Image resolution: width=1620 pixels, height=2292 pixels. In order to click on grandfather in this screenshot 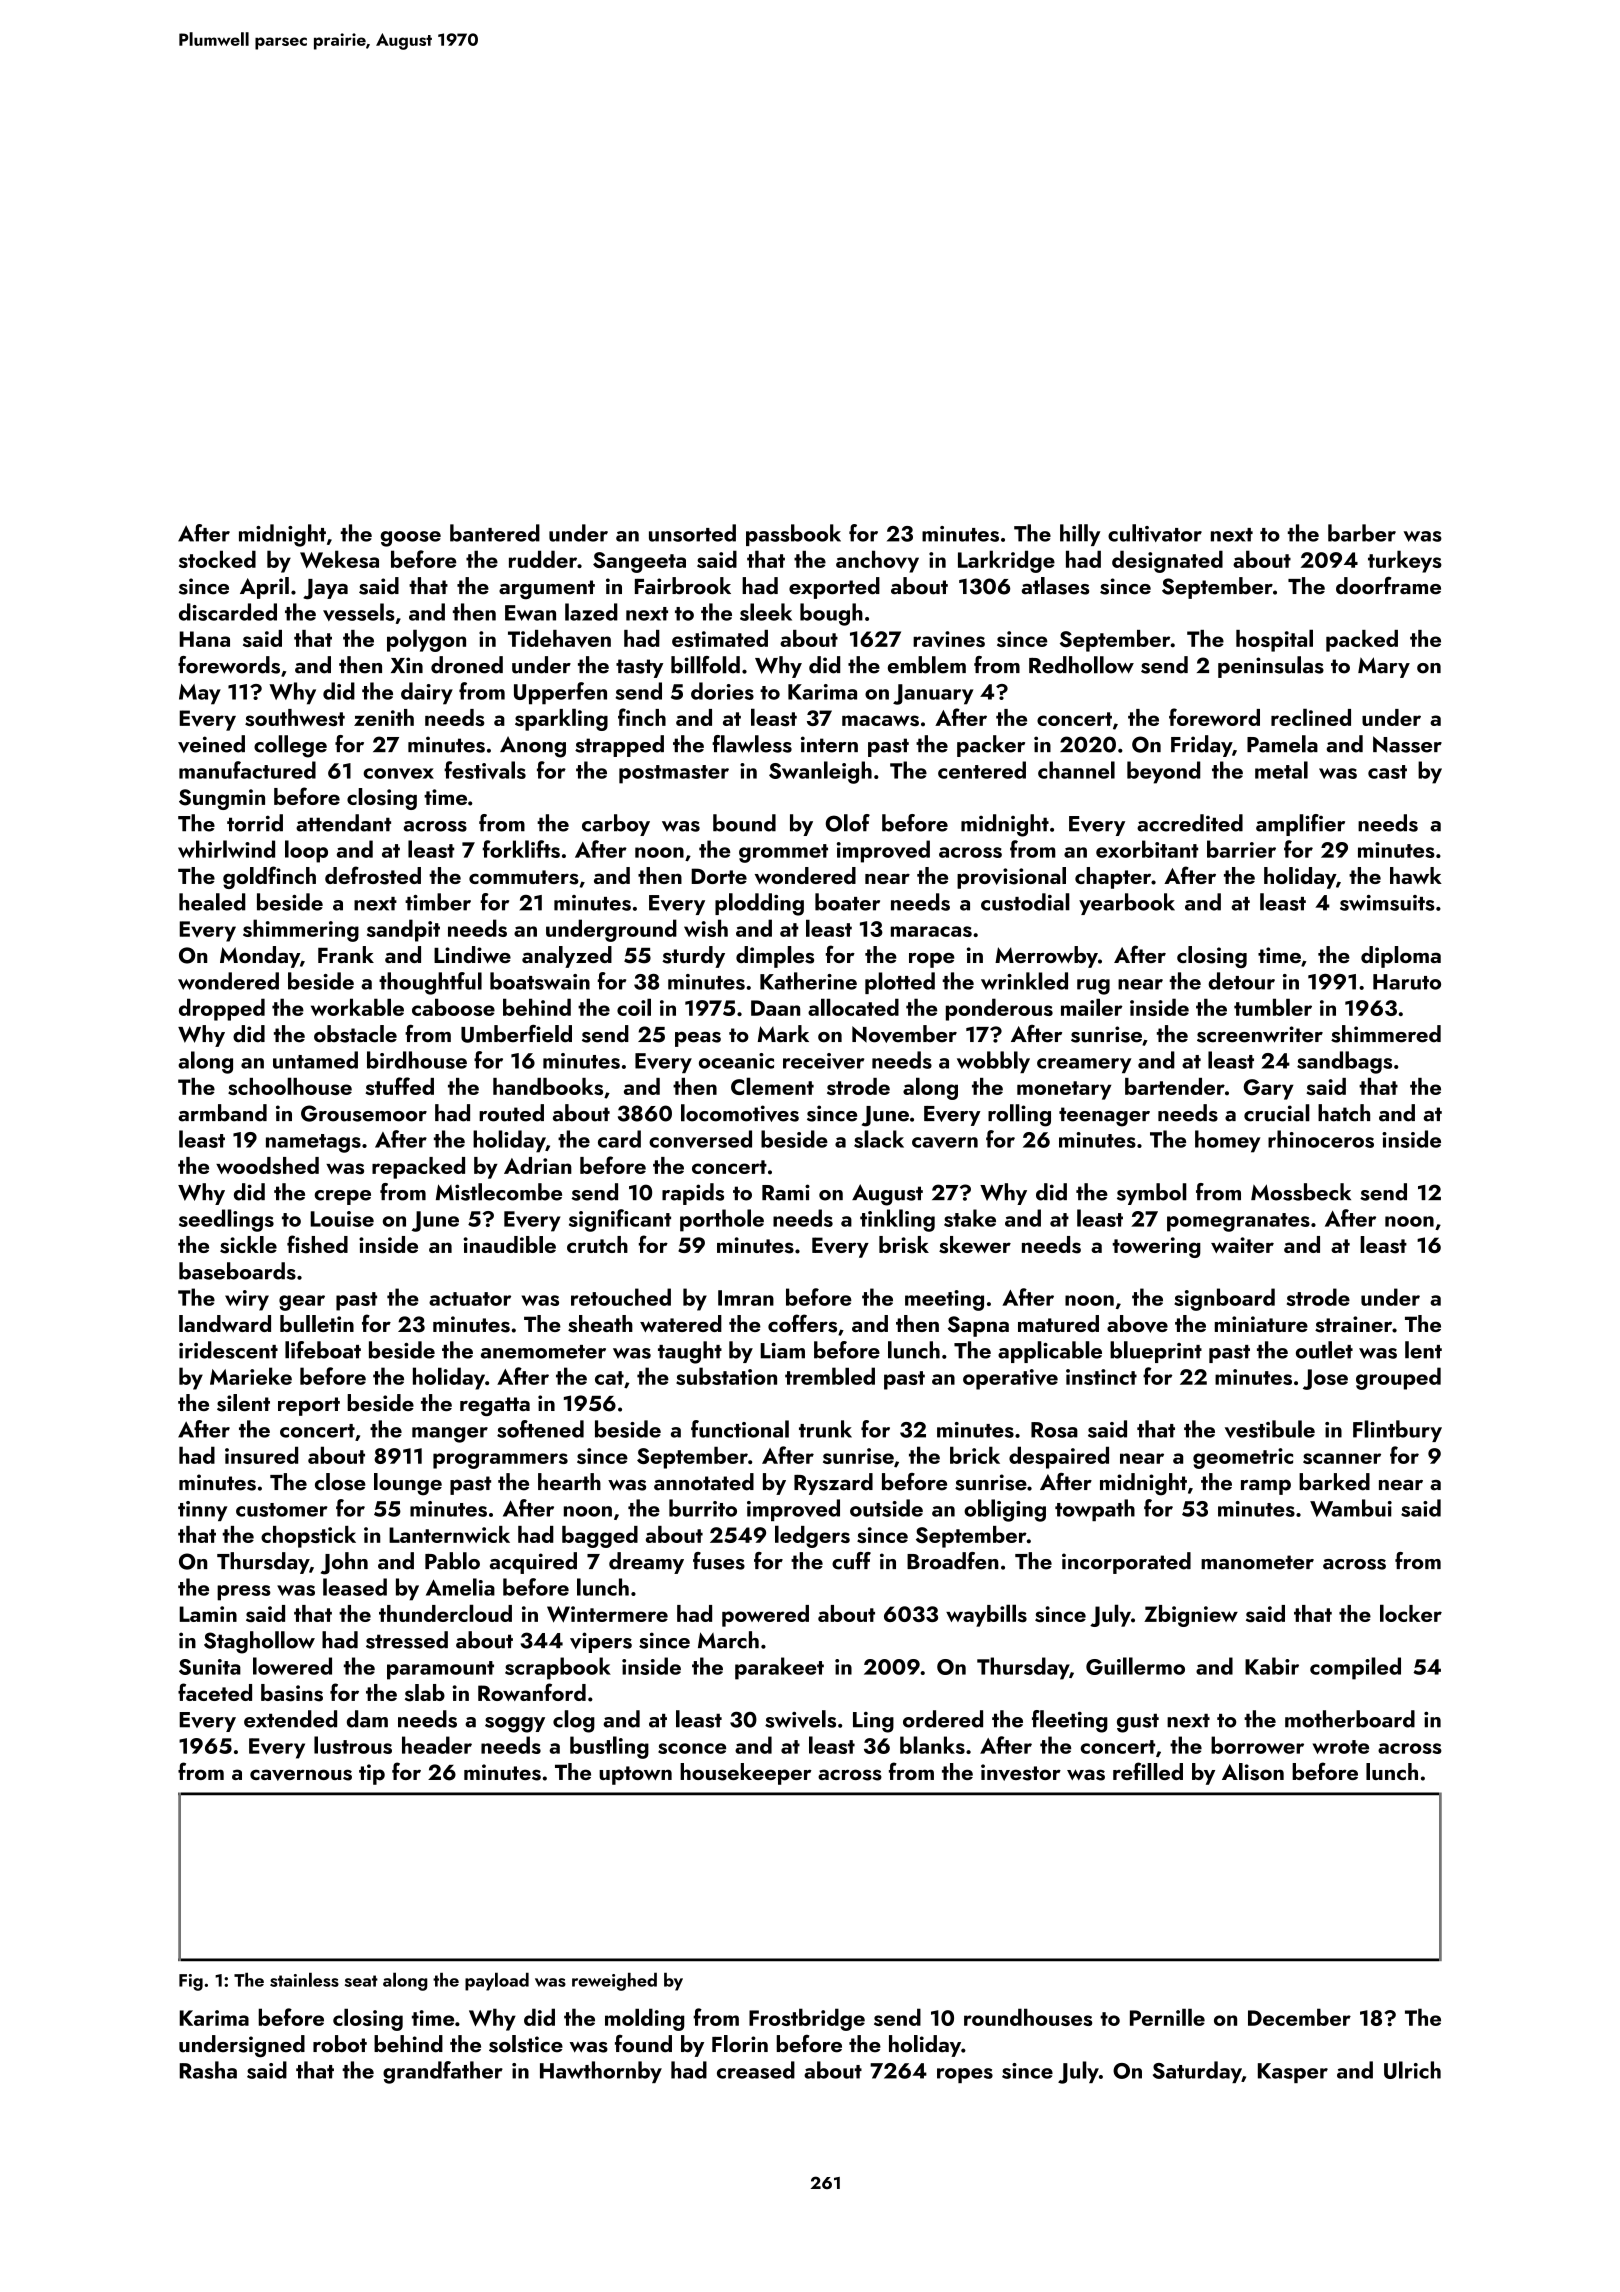, I will do `click(443, 2072)`.
